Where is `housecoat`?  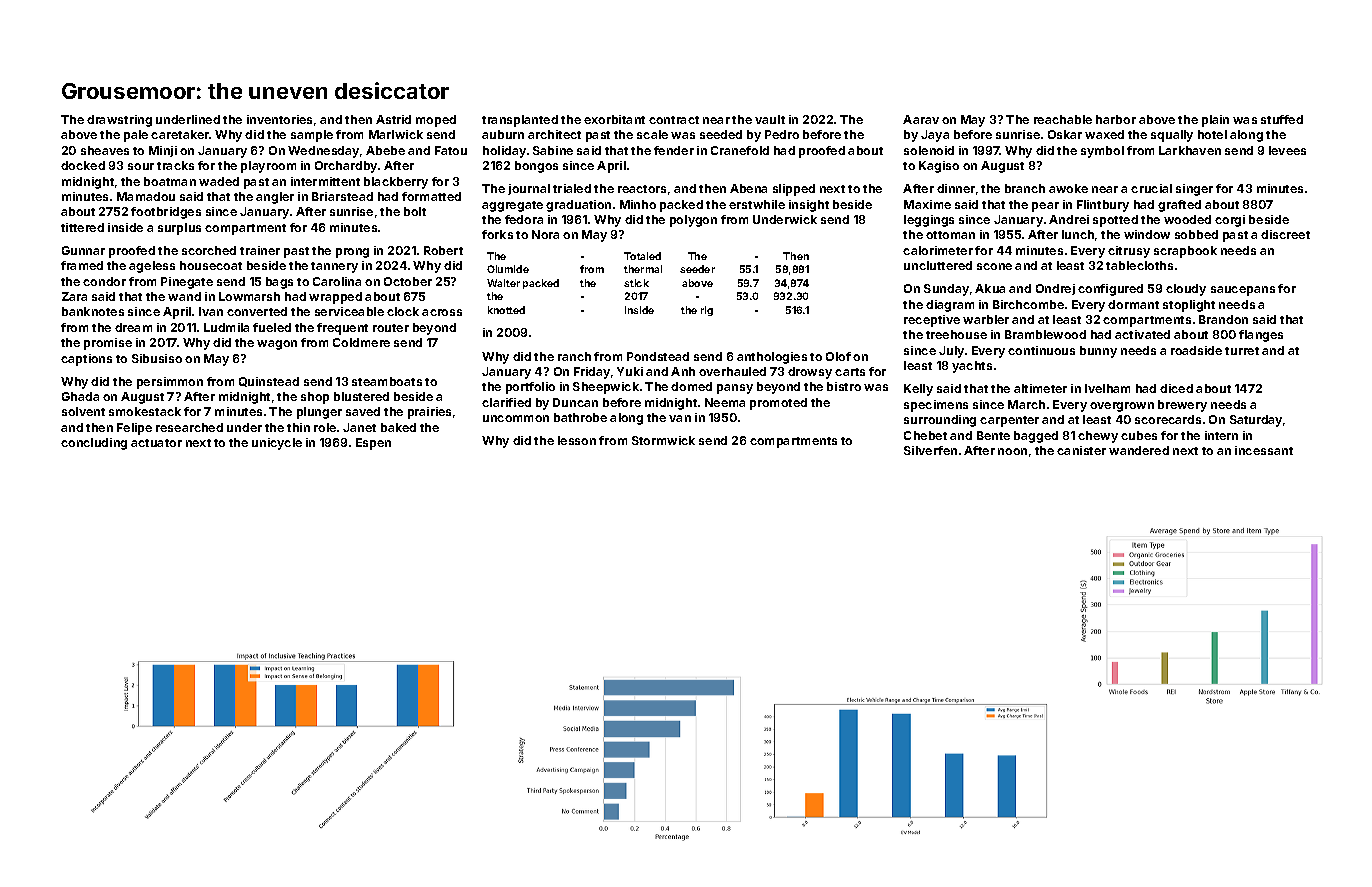
housecoat is located at coordinates (211, 265).
